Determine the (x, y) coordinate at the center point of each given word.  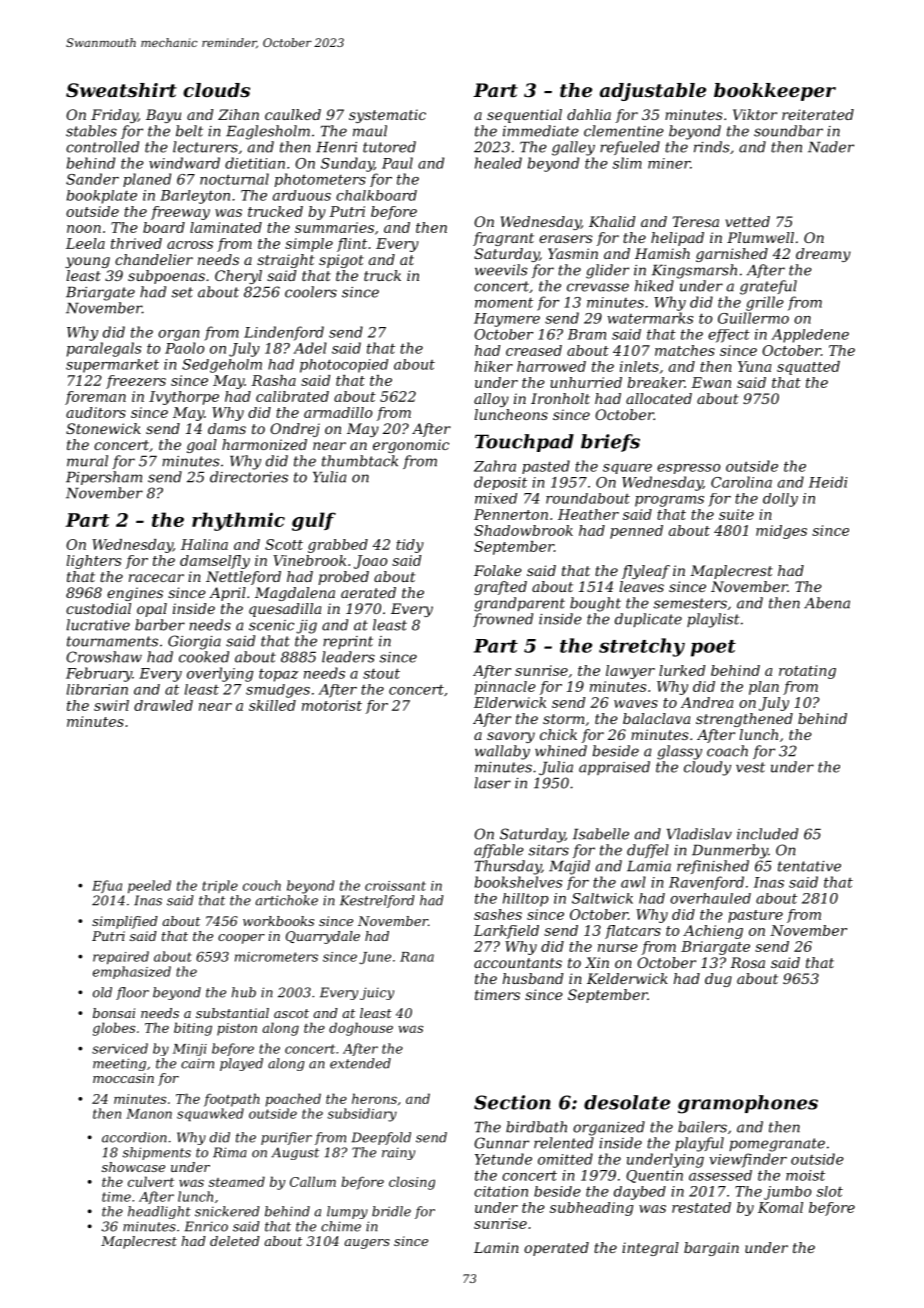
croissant (395, 886)
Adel (310, 348)
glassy (679, 752)
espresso (688, 469)
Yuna (754, 366)
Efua (107, 886)
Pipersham (104, 478)
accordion (134, 1137)
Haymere (507, 320)
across (190, 245)
